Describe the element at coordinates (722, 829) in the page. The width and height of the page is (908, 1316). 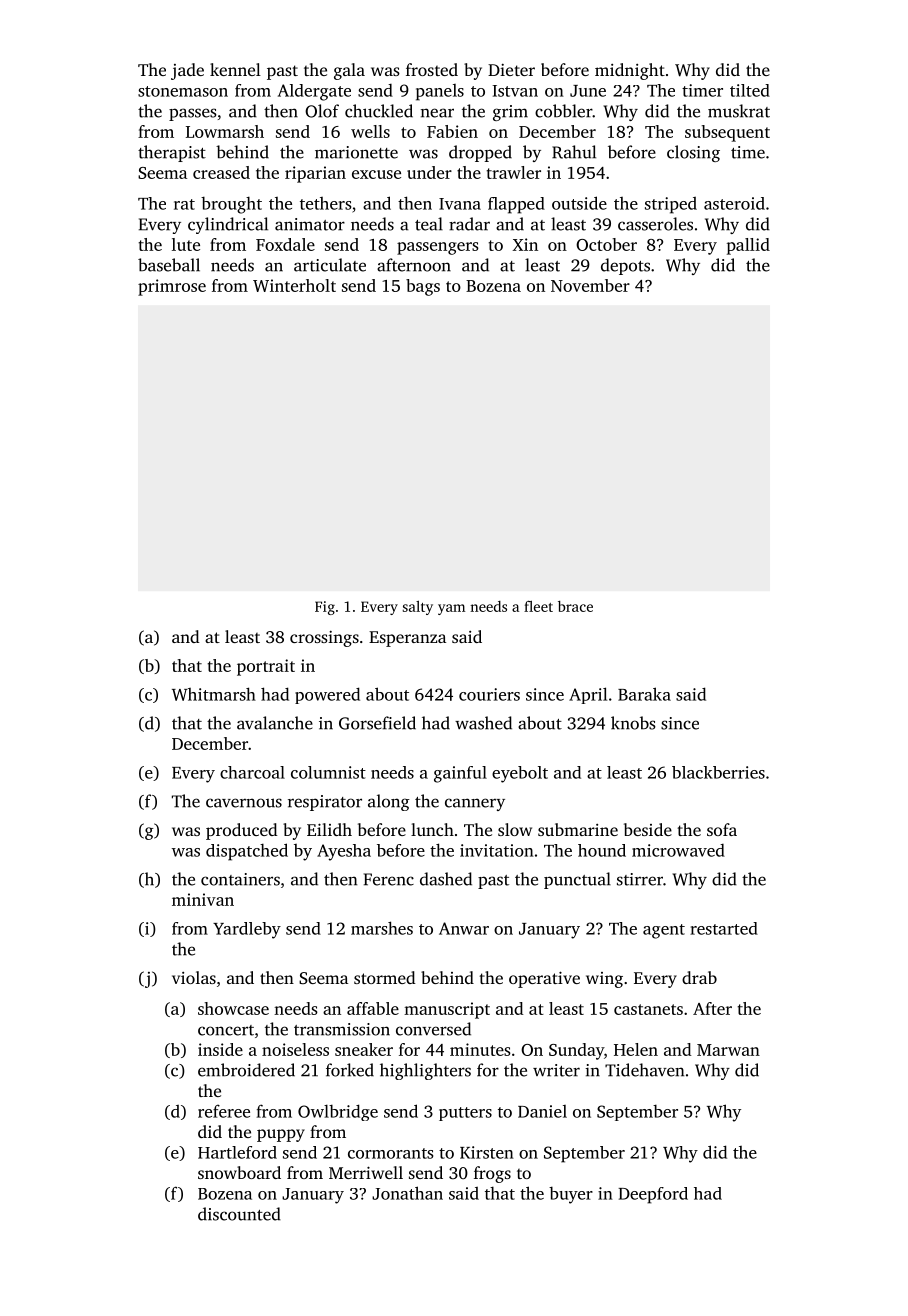
I see `sofa` at that location.
